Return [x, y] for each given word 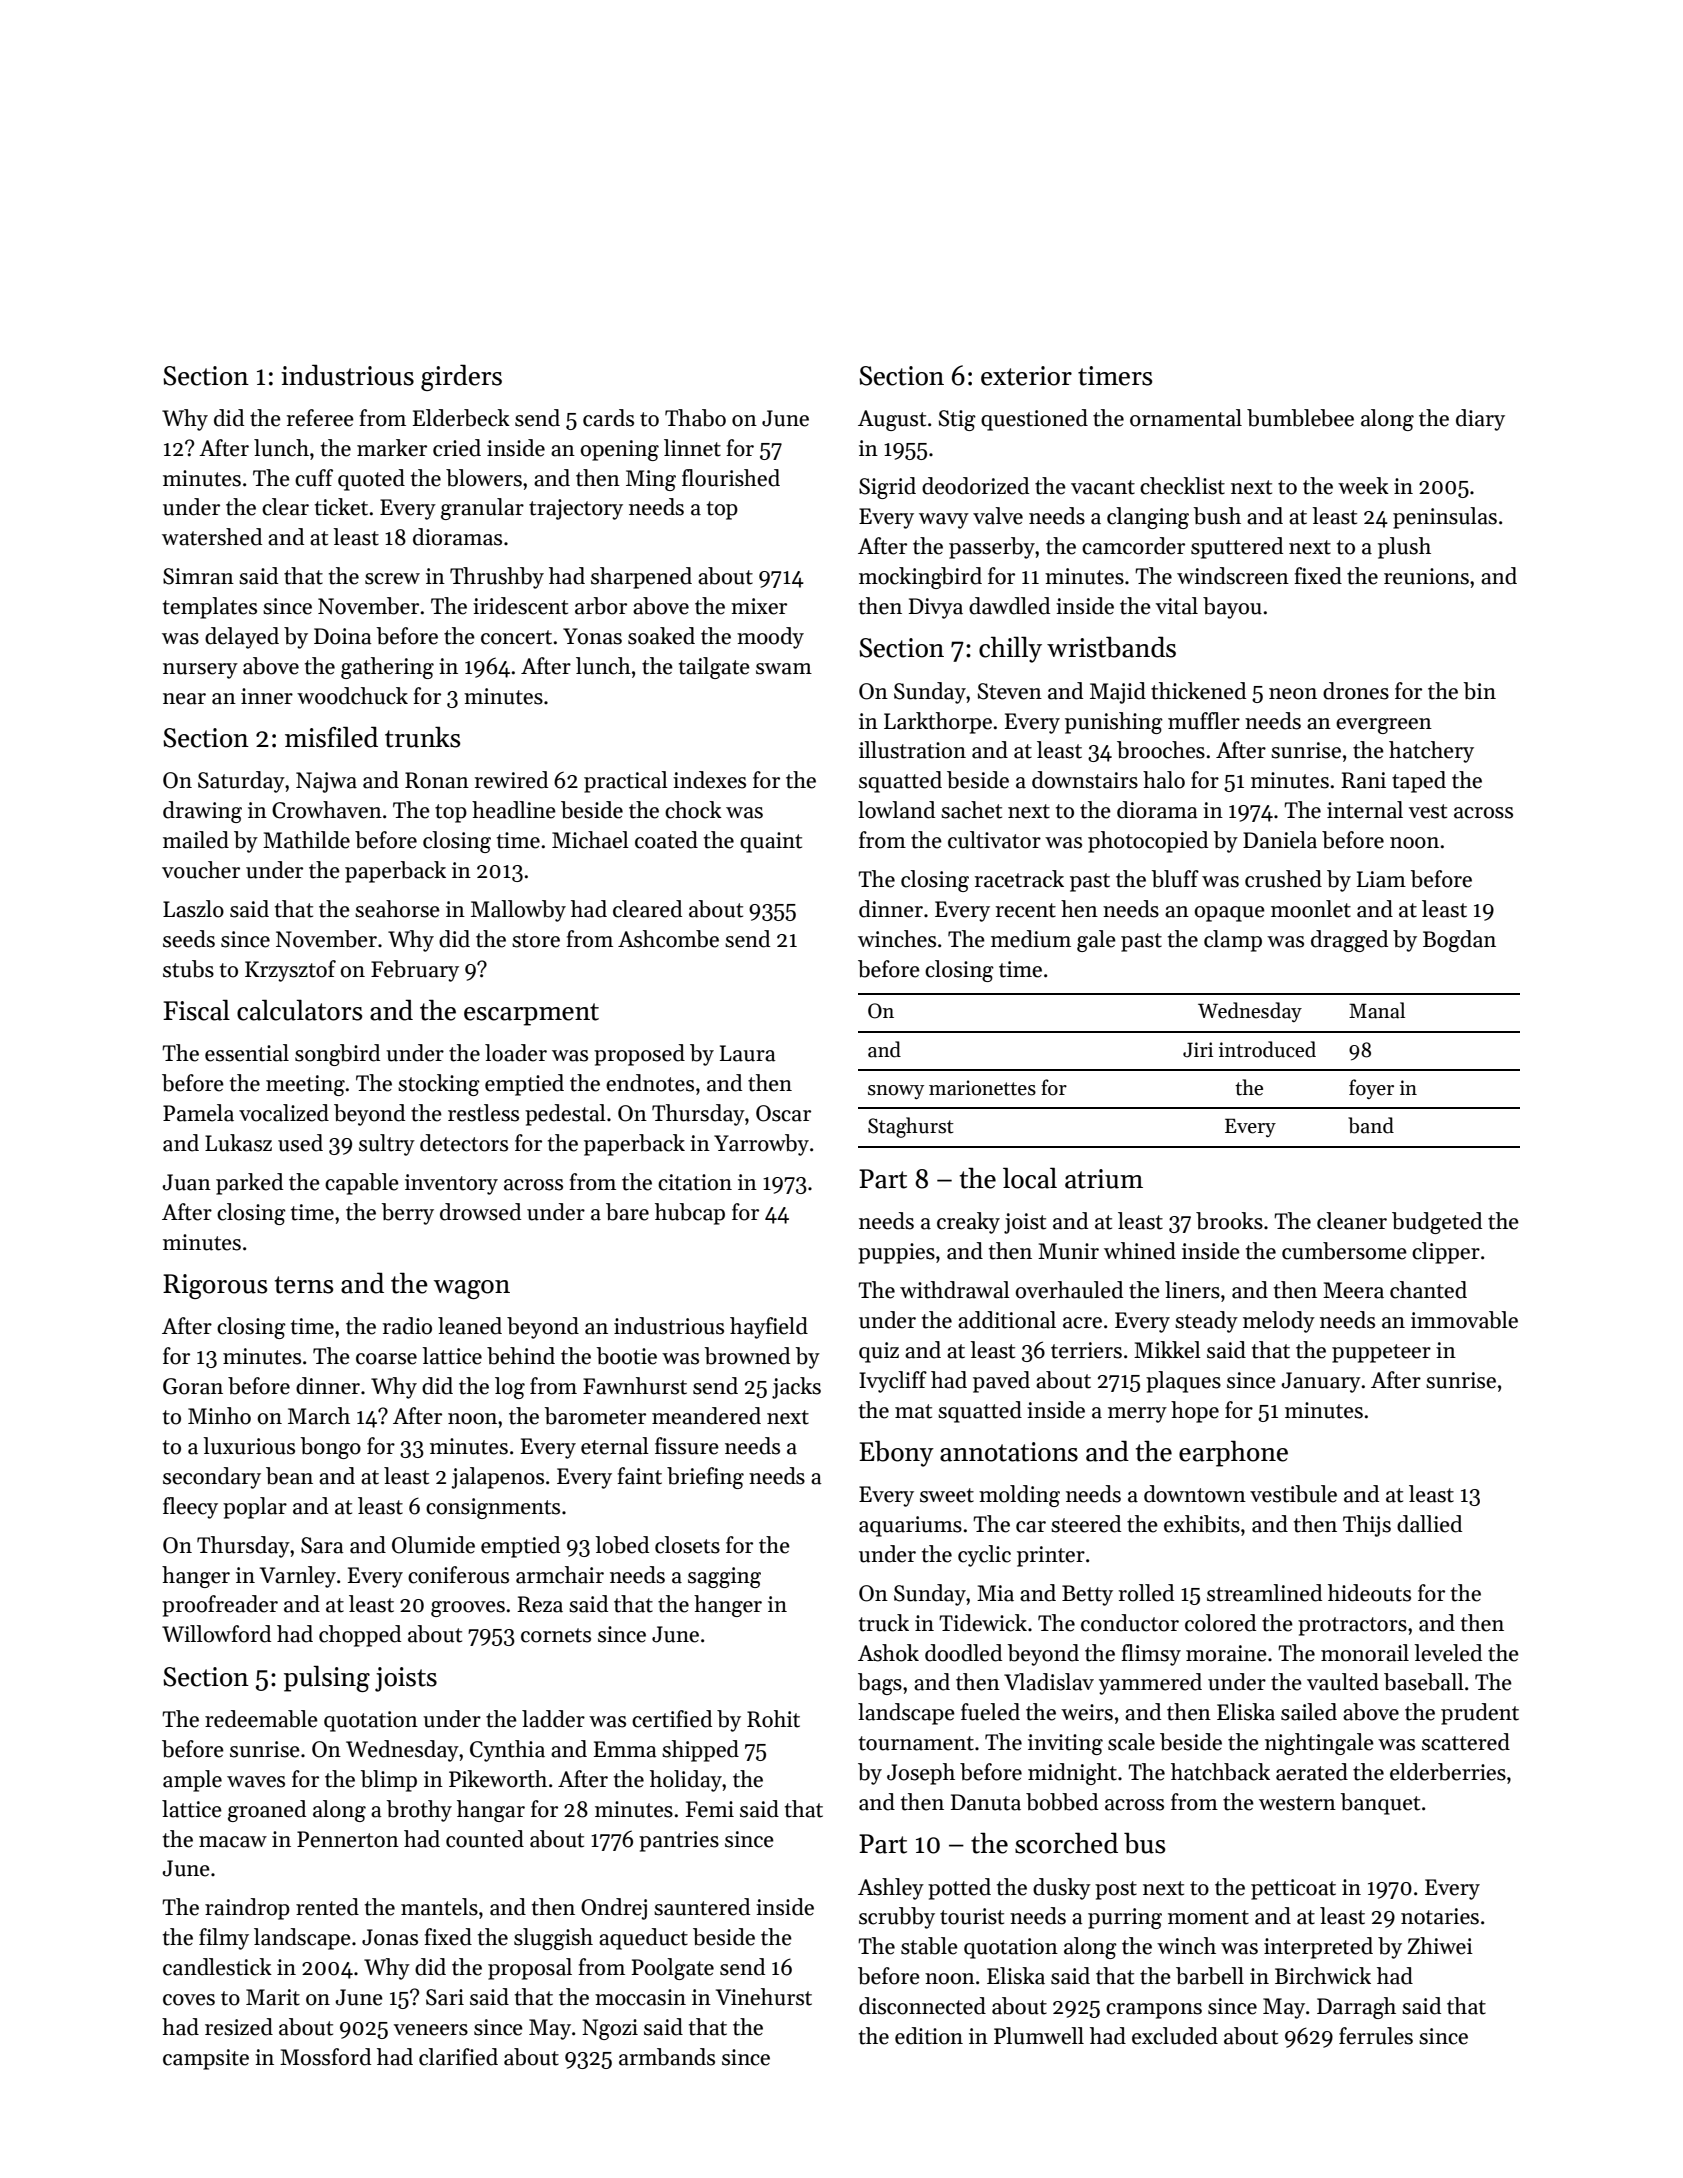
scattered [1466, 1742]
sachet [971, 810]
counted [485, 1839]
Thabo [695, 418]
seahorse [397, 909]
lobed [622, 1545]
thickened [1198, 691]
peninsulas [1445, 518]
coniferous [458, 1575]
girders [461, 377]
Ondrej [614, 1909]
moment [1208, 1917]
